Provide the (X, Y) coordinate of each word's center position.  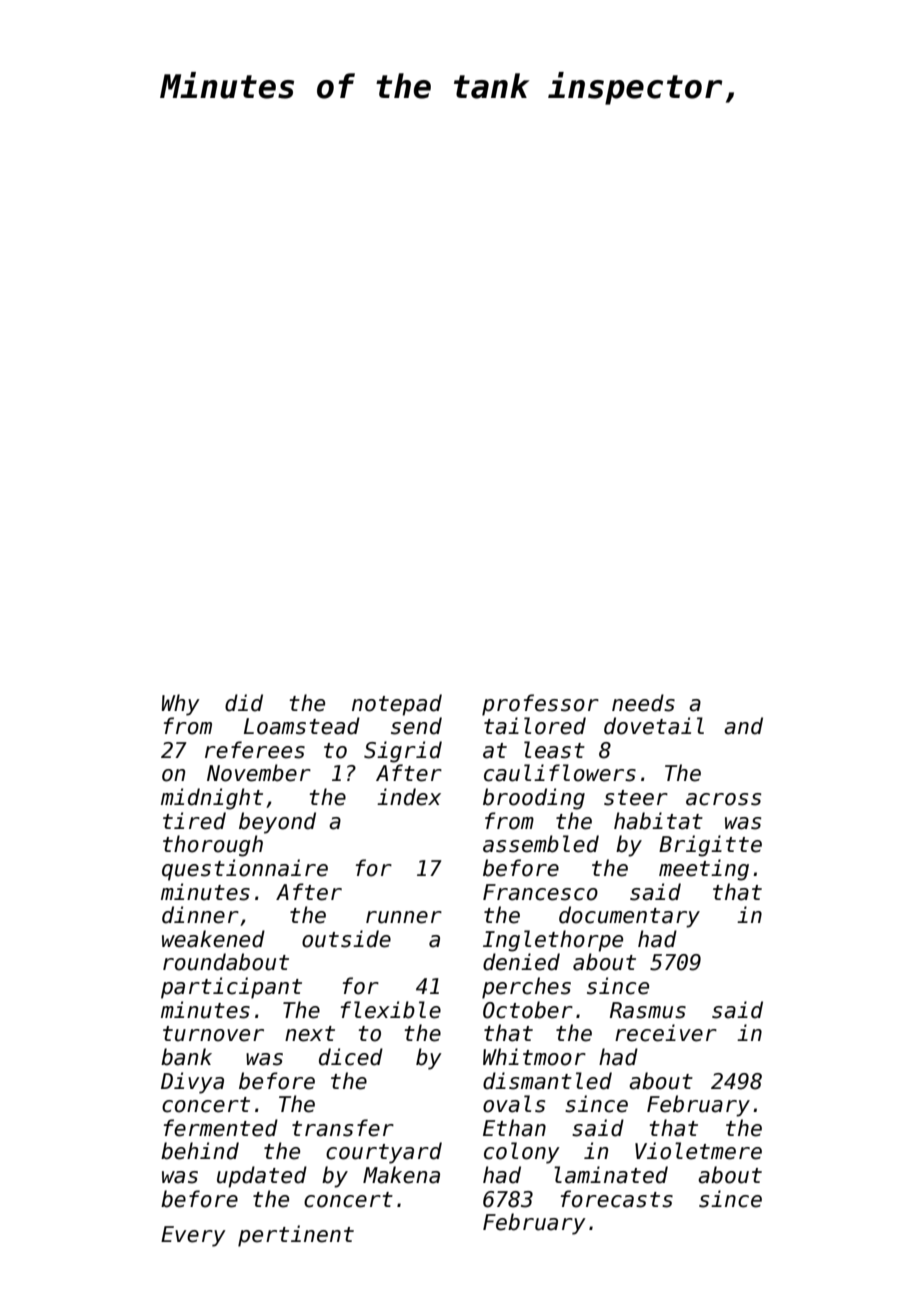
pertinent (296, 1236)
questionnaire (245, 870)
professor (540, 705)
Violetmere (698, 1151)
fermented (221, 1128)
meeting (704, 870)
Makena (401, 1175)
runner (404, 917)
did (244, 703)
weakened (213, 939)
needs (643, 703)
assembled (541, 844)
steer (636, 798)
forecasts (617, 1199)
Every (193, 1236)
